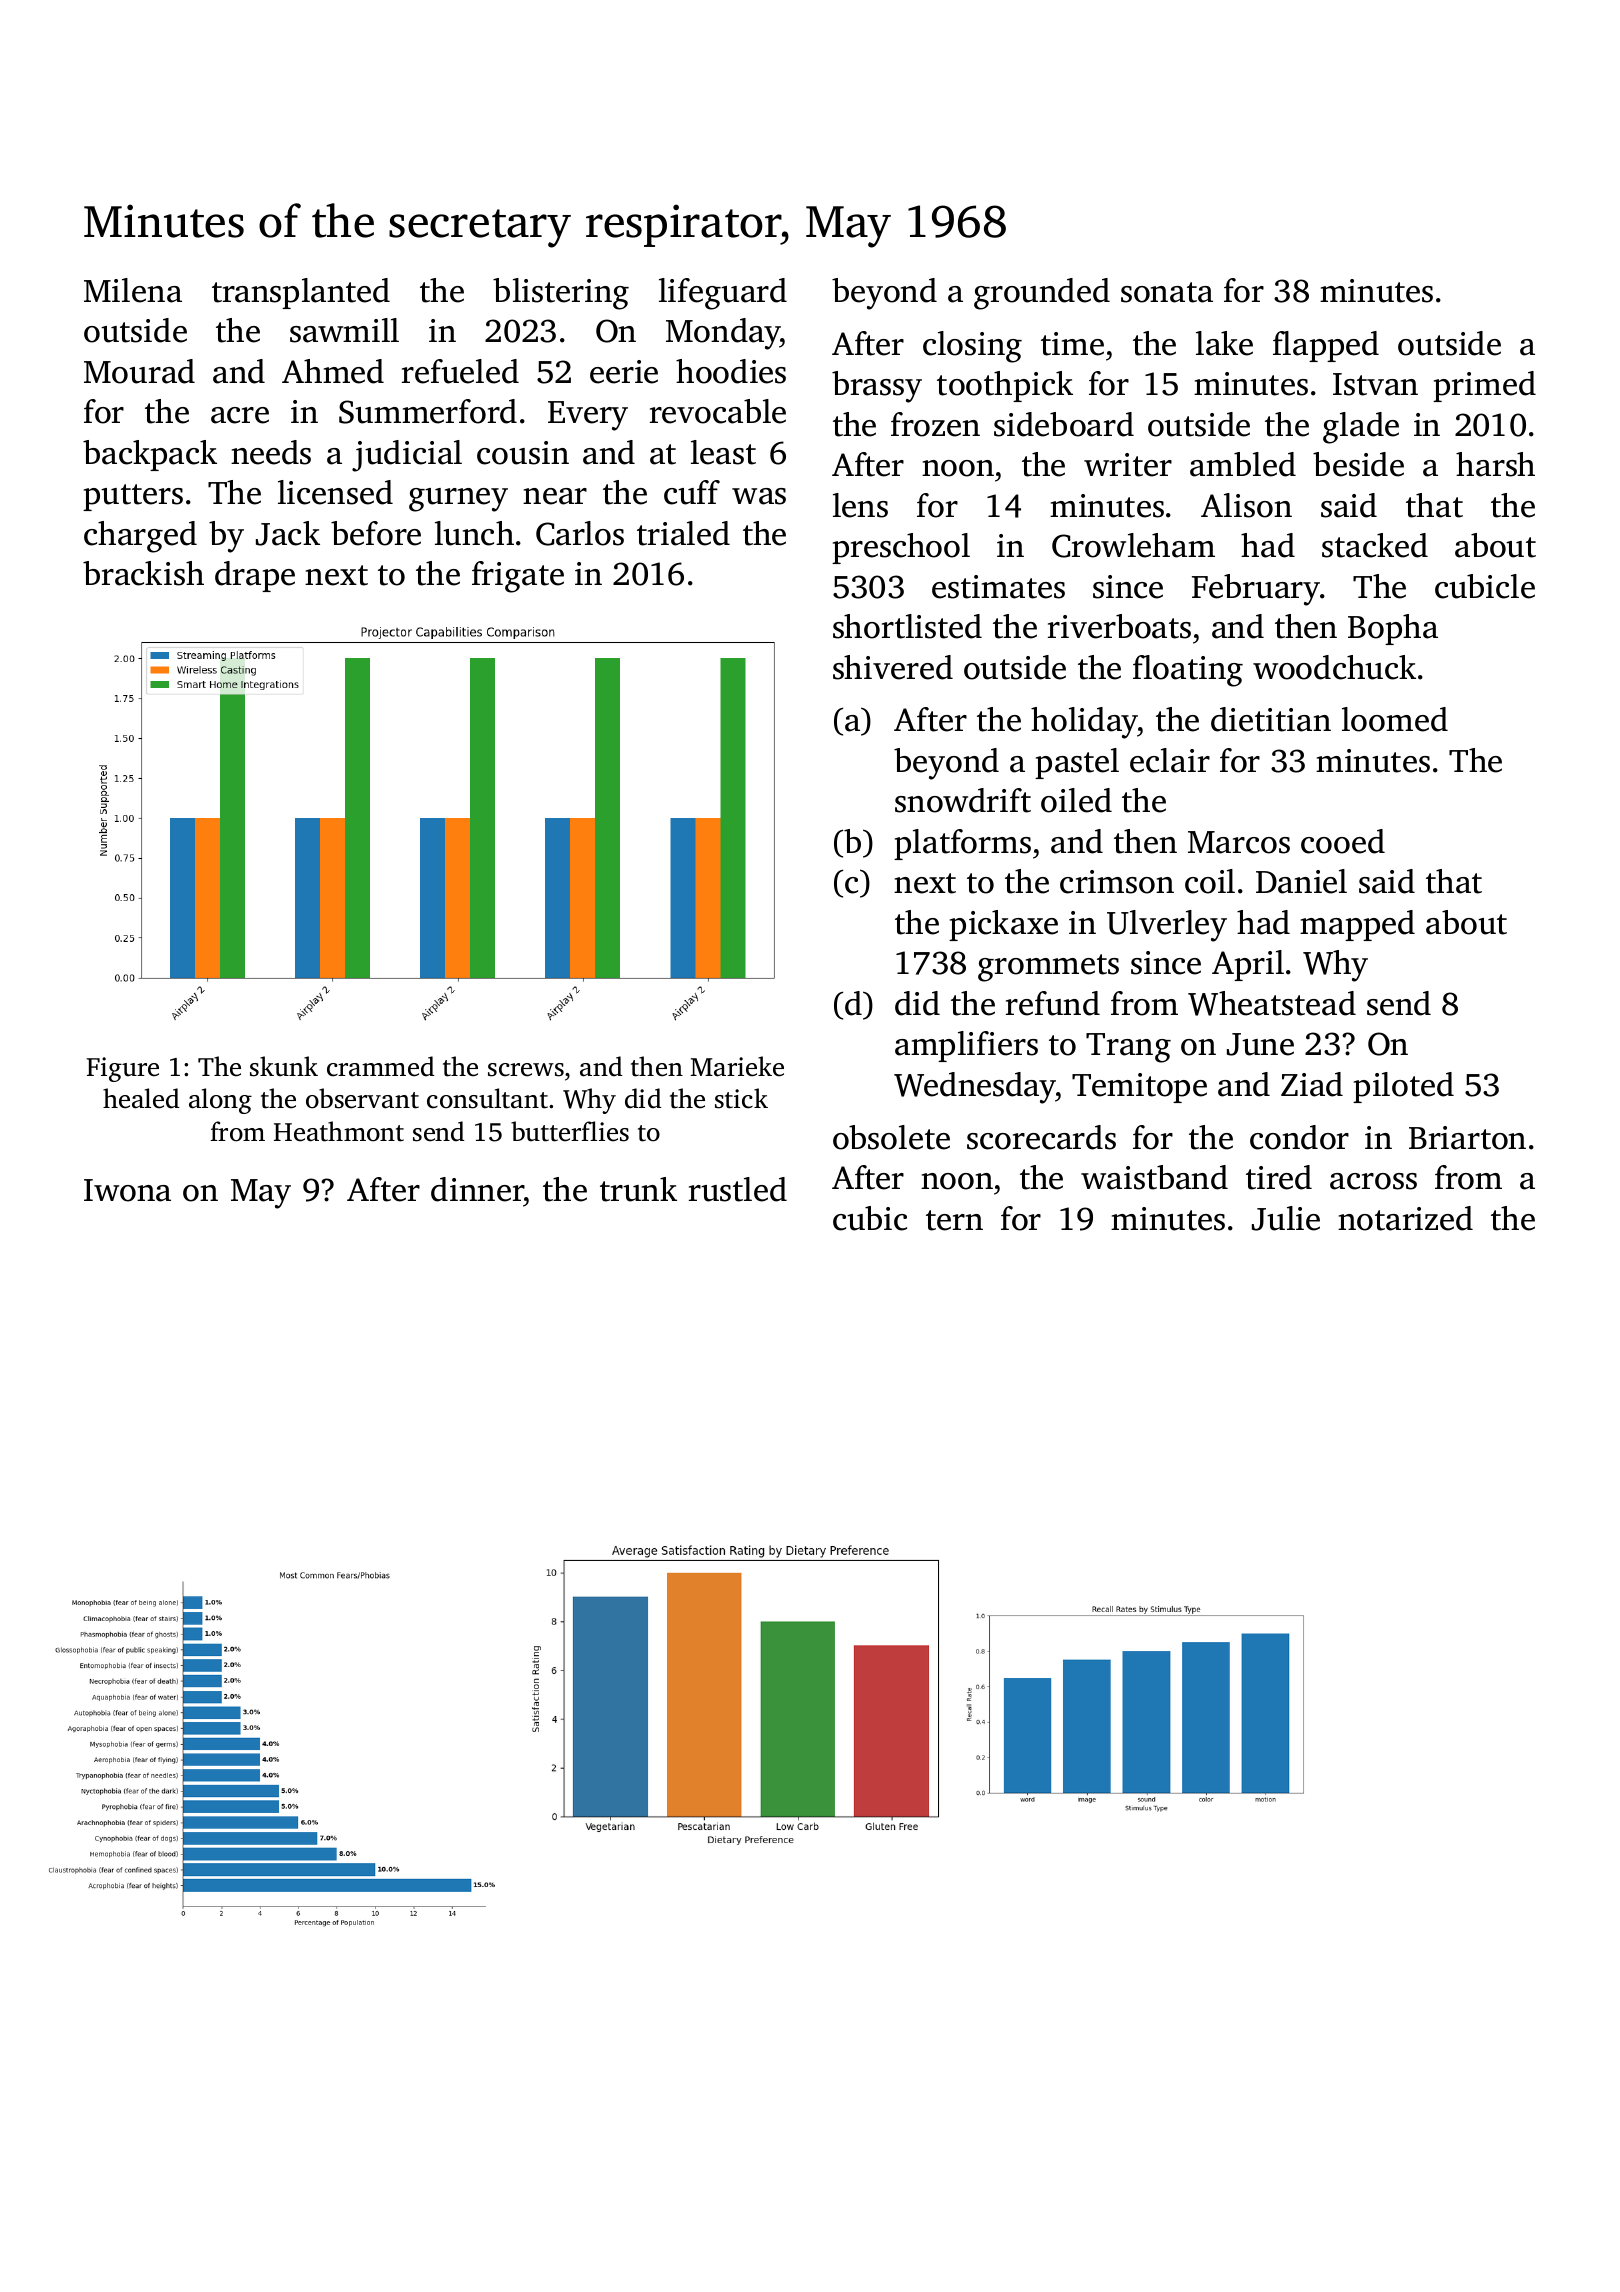  I want to click on lifeguard, so click(723, 294).
